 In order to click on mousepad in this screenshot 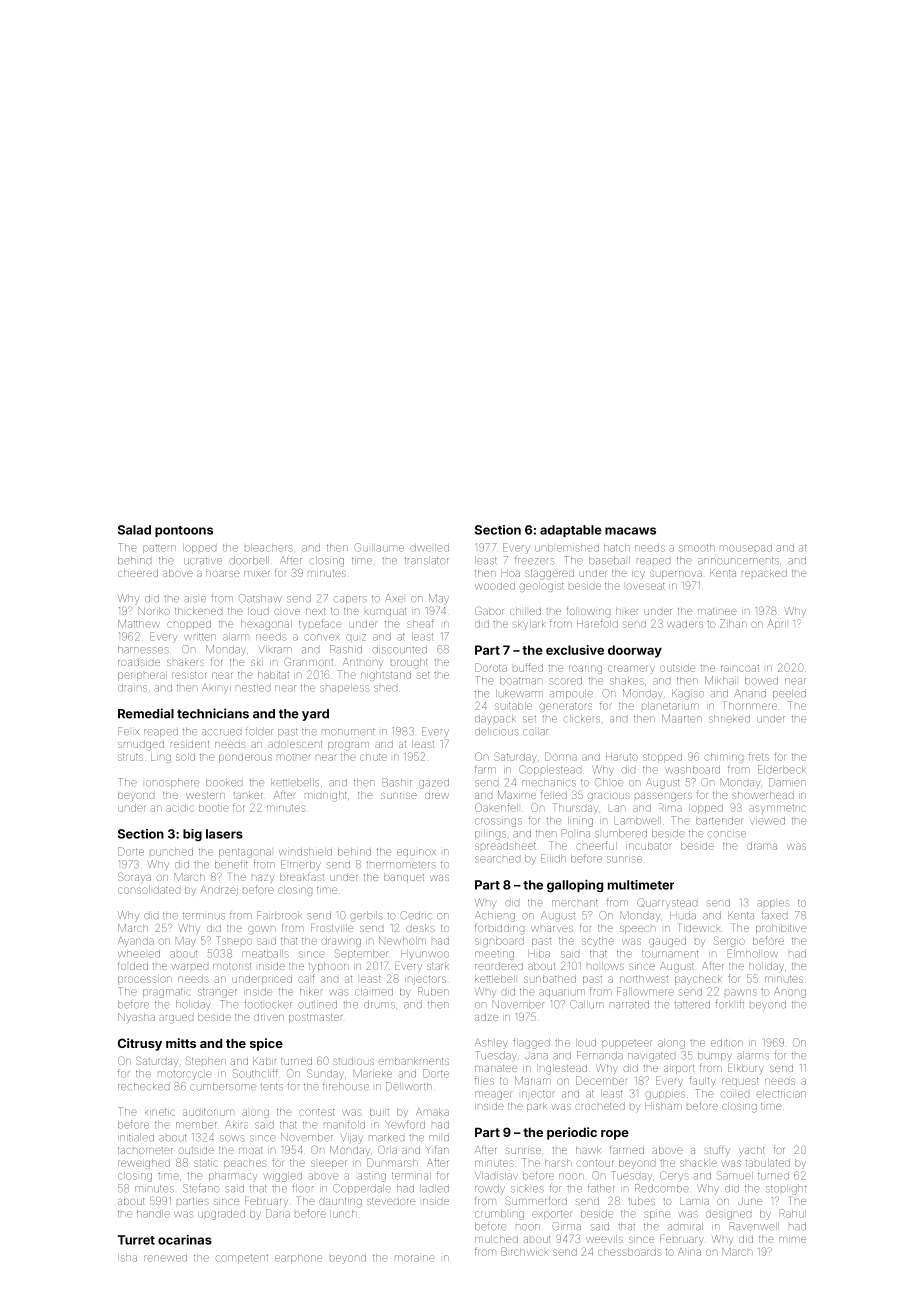, I will do `click(746, 548)`.
